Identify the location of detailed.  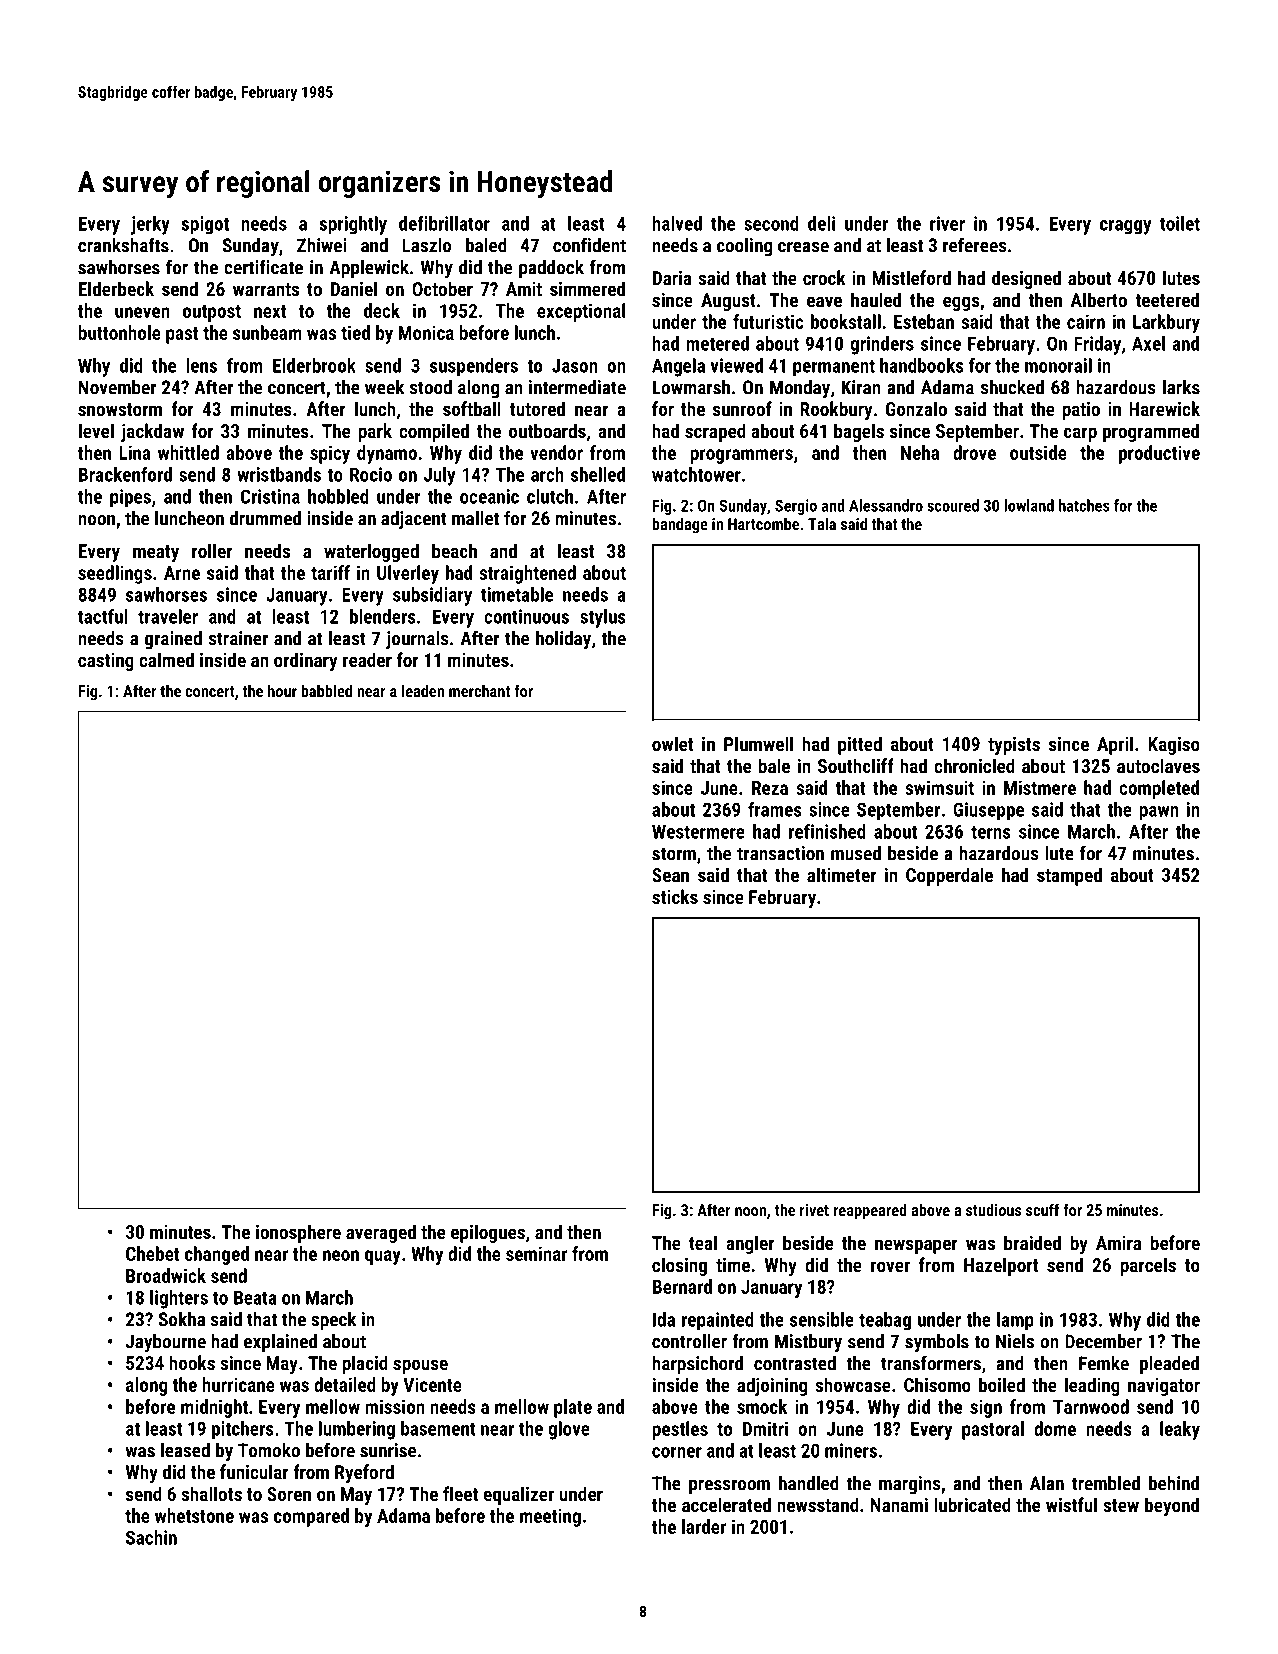
(345, 1384).
